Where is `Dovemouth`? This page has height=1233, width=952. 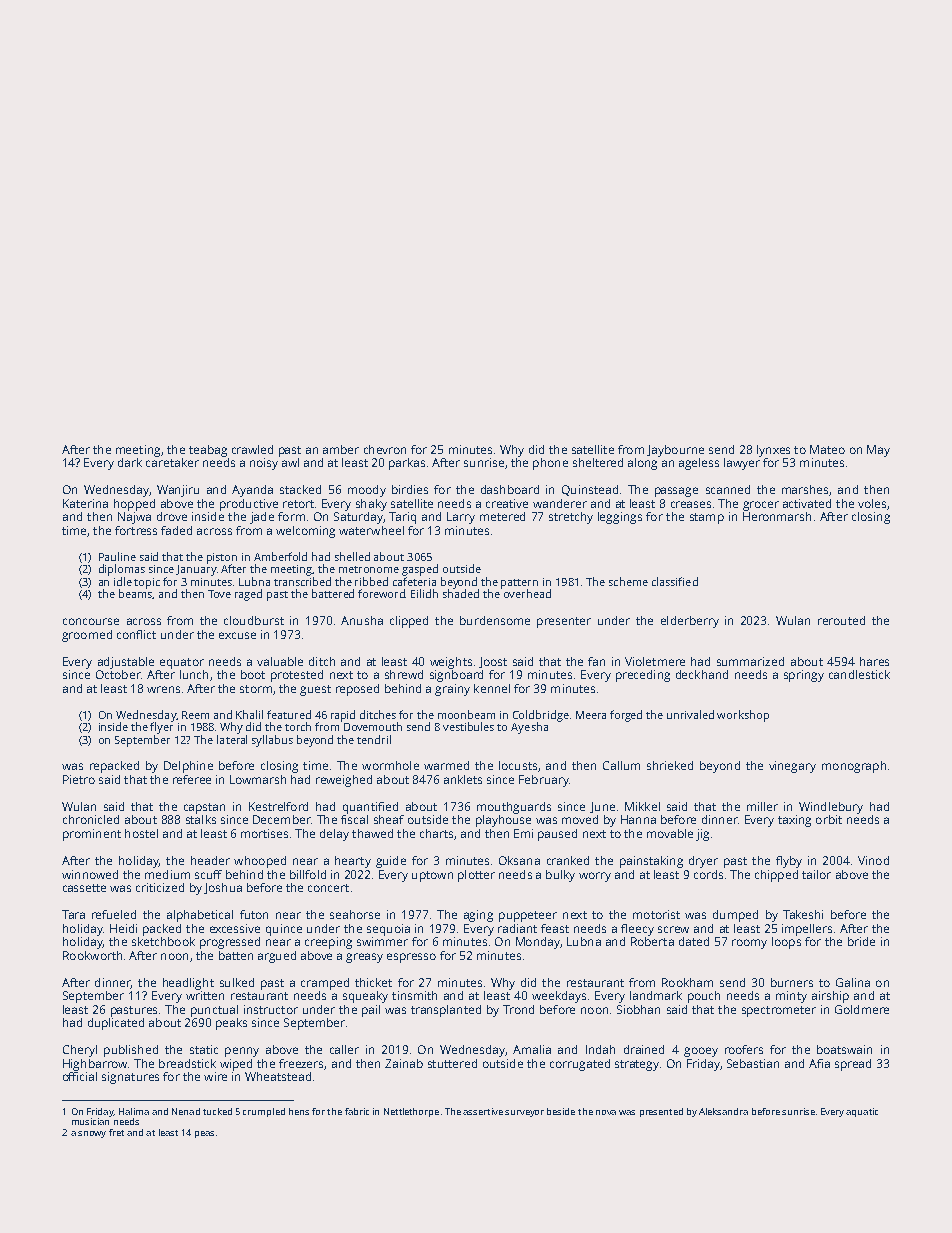
Dovemouth is located at coordinates (373, 726).
